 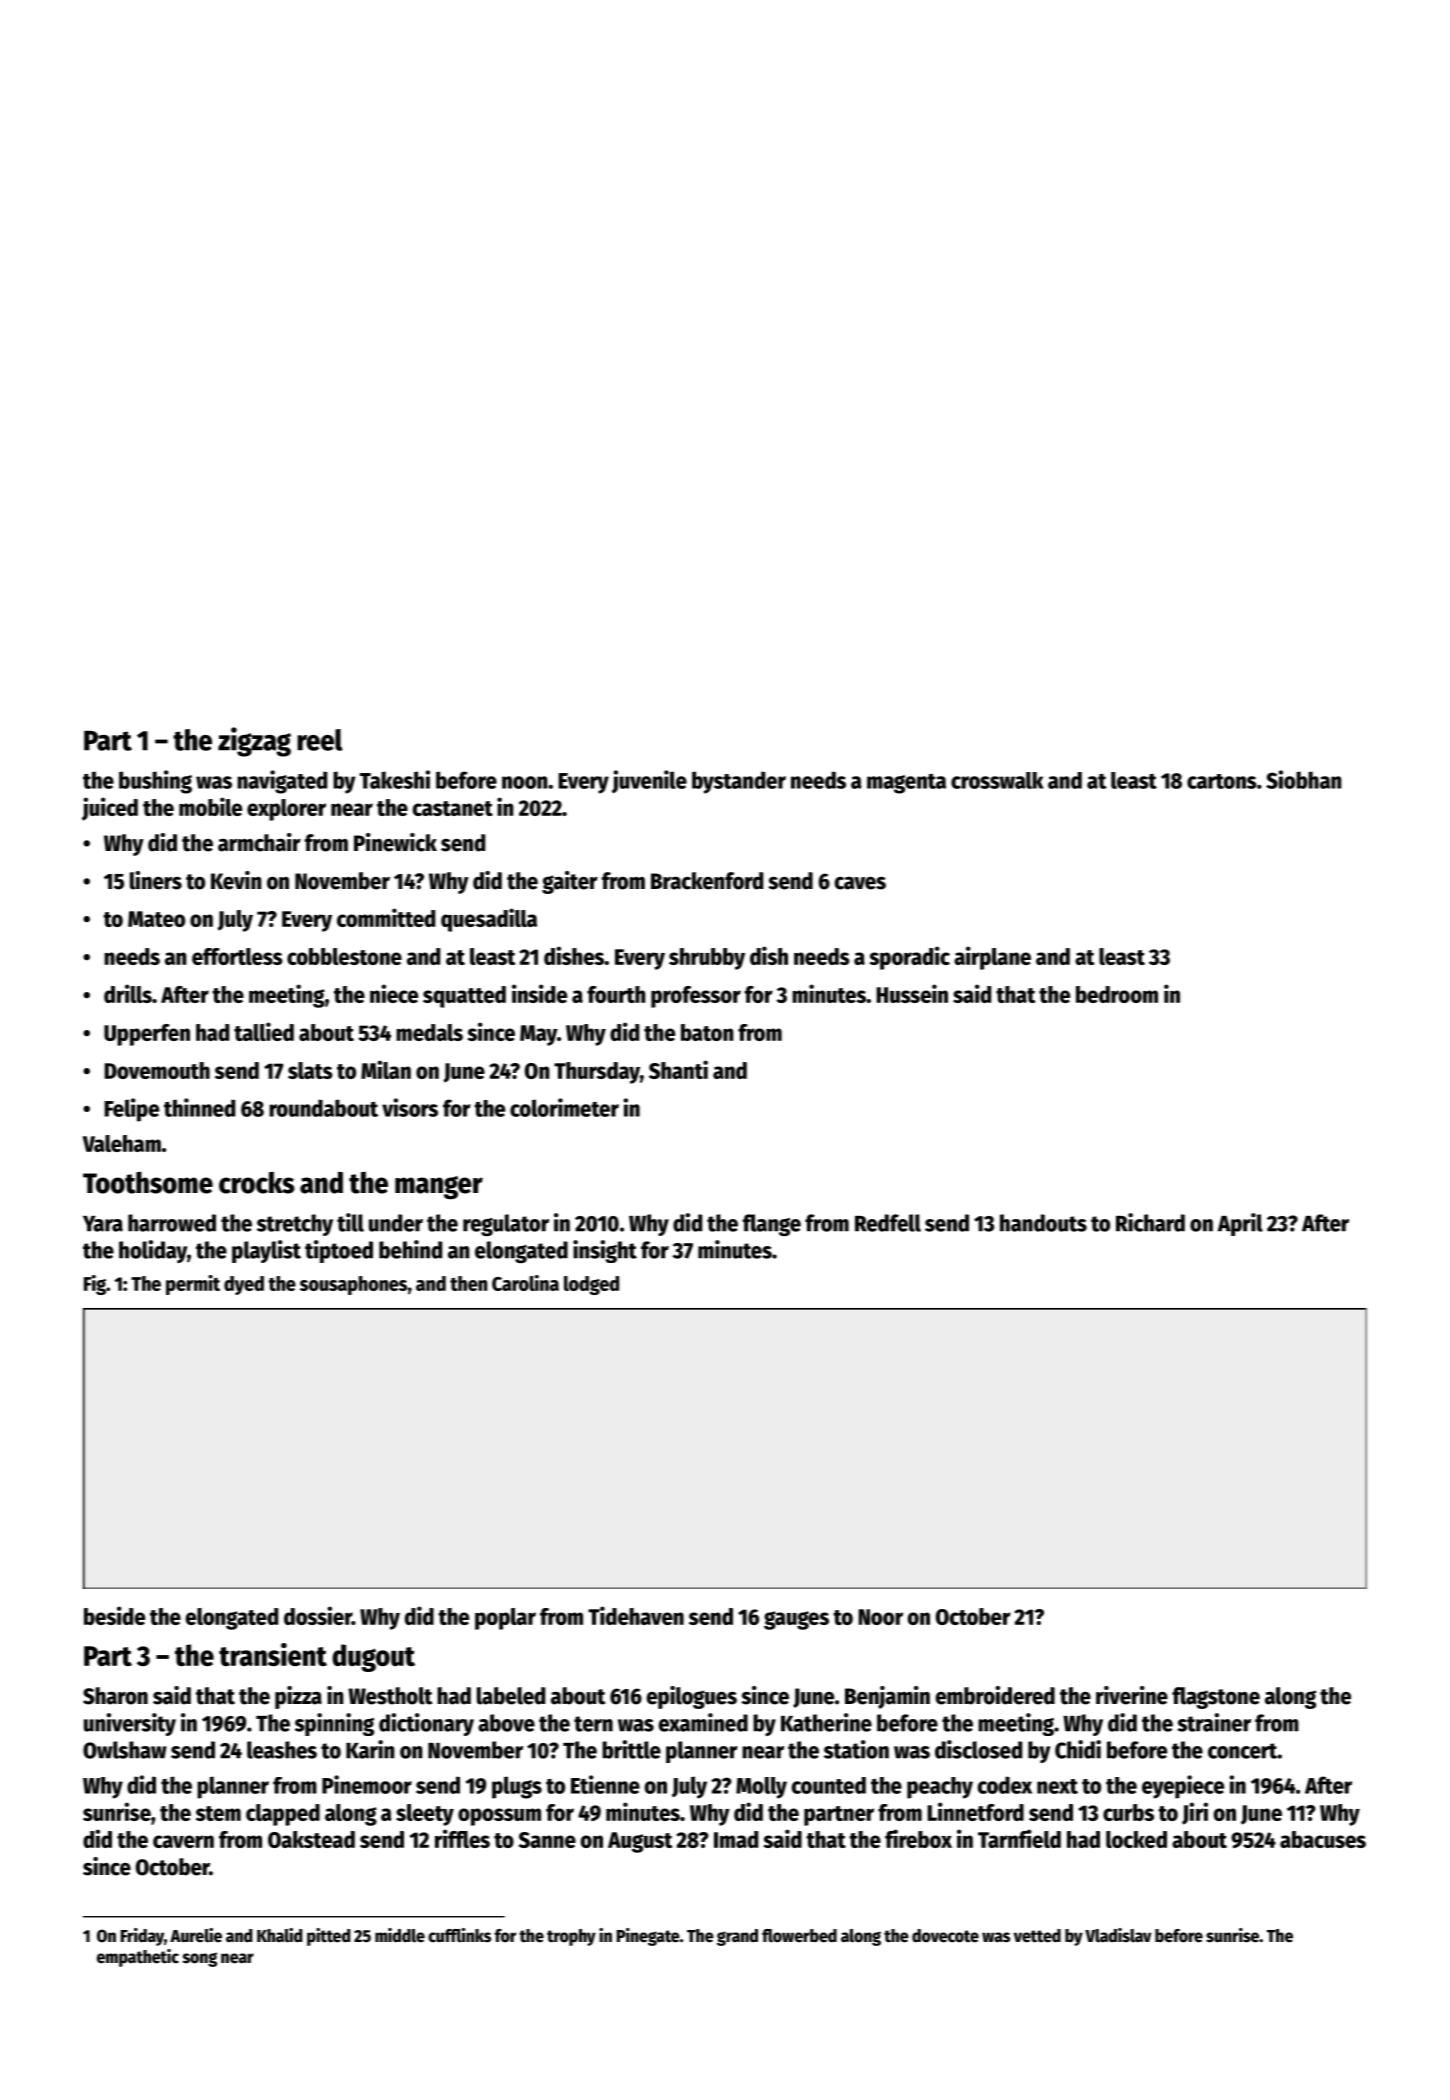 I want to click on Richard, so click(x=1150, y=1222).
